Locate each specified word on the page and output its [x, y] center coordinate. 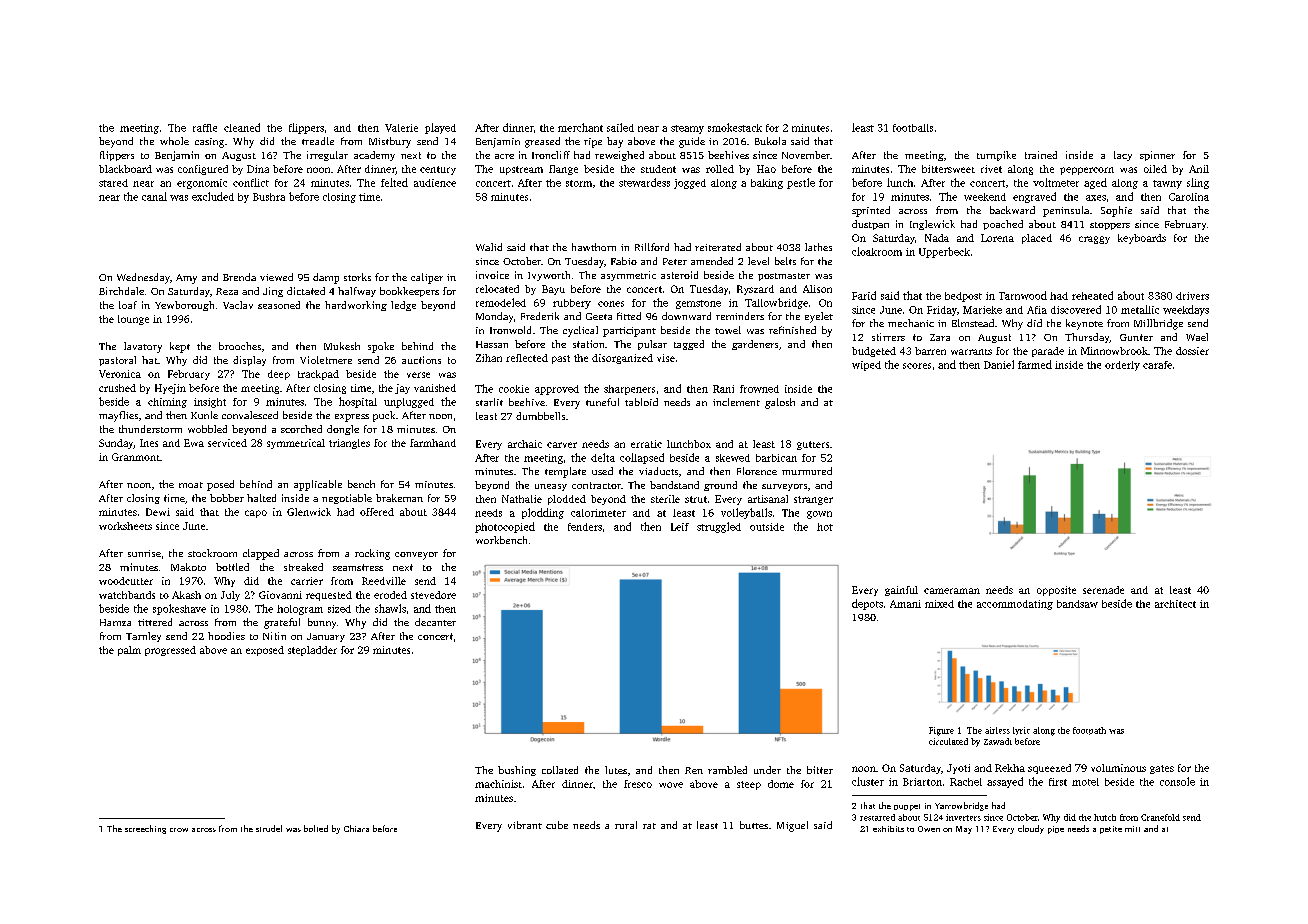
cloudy [1031, 829]
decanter [435, 622]
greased [542, 142]
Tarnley [143, 637]
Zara [940, 337]
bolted [316, 828]
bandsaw [1077, 604]
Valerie [401, 128]
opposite [1056, 591]
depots [867, 604]
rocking [372, 554]
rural [626, 825]
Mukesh [342, 346]
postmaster [784, 277]
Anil [1199, 169]
